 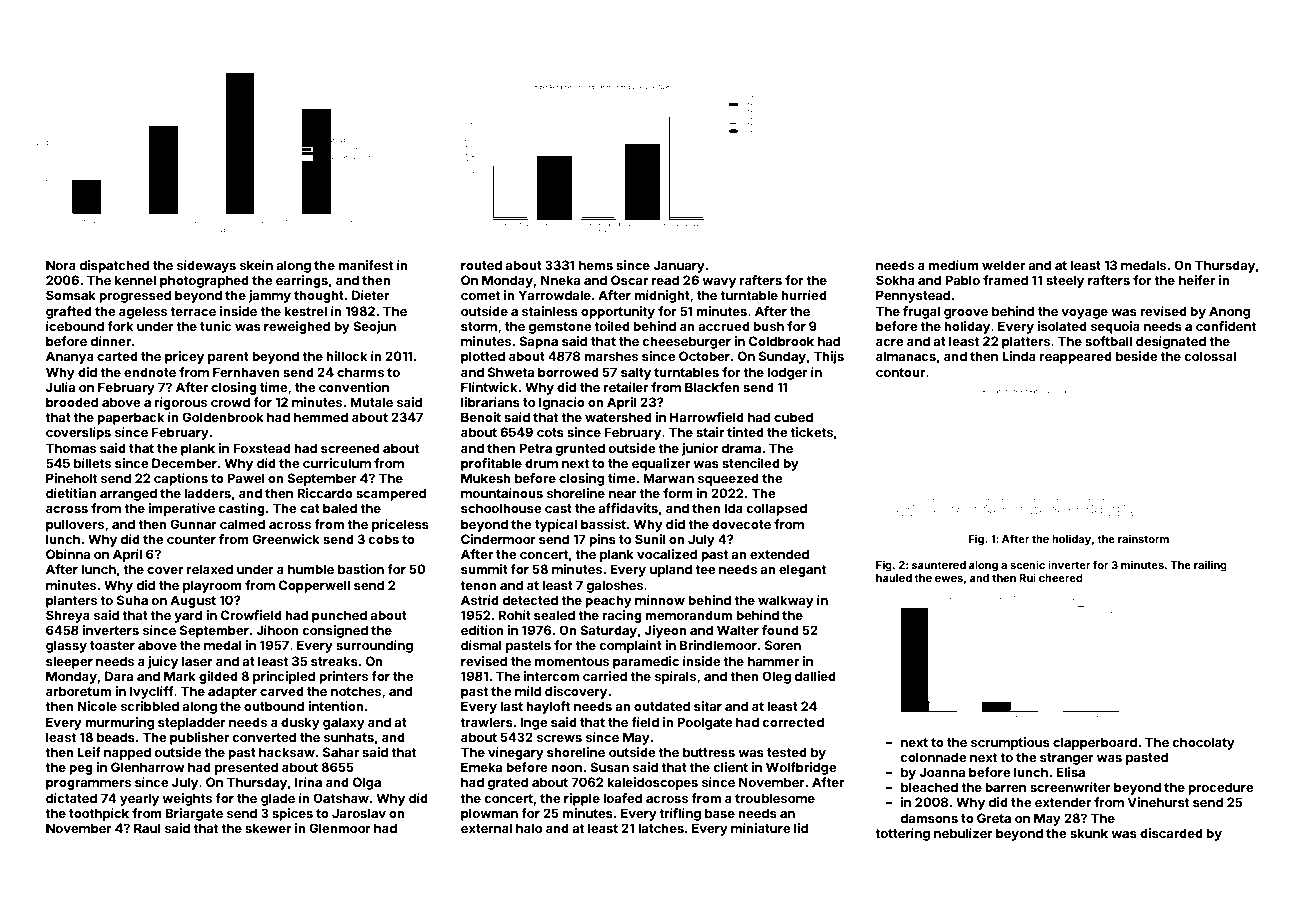 What do you see at coordinates (277, 630) in the screenshot?
I see `Jihoon` at bounding box center [277, 630].
